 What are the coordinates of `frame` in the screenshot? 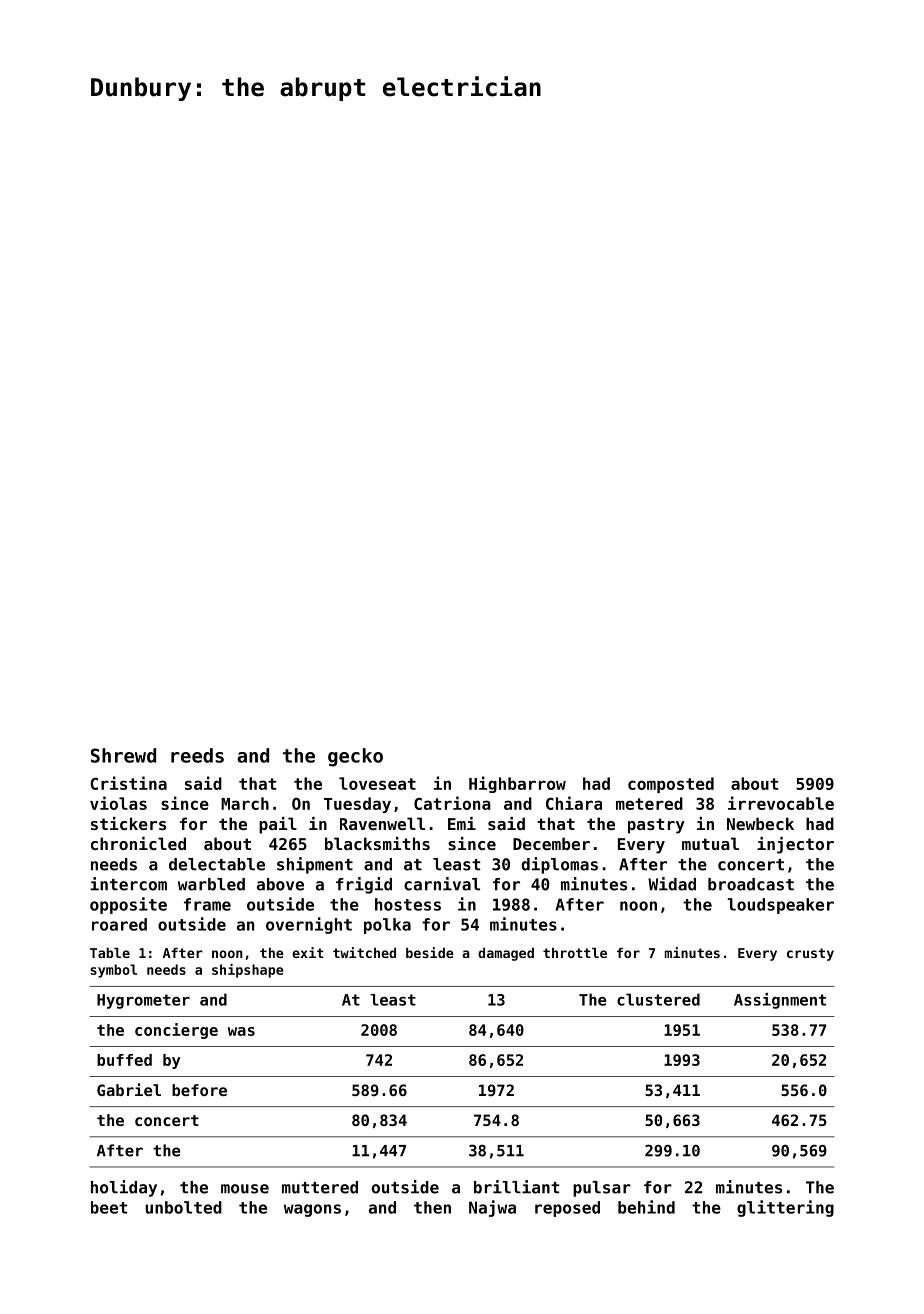 It's located at (207, 904).
